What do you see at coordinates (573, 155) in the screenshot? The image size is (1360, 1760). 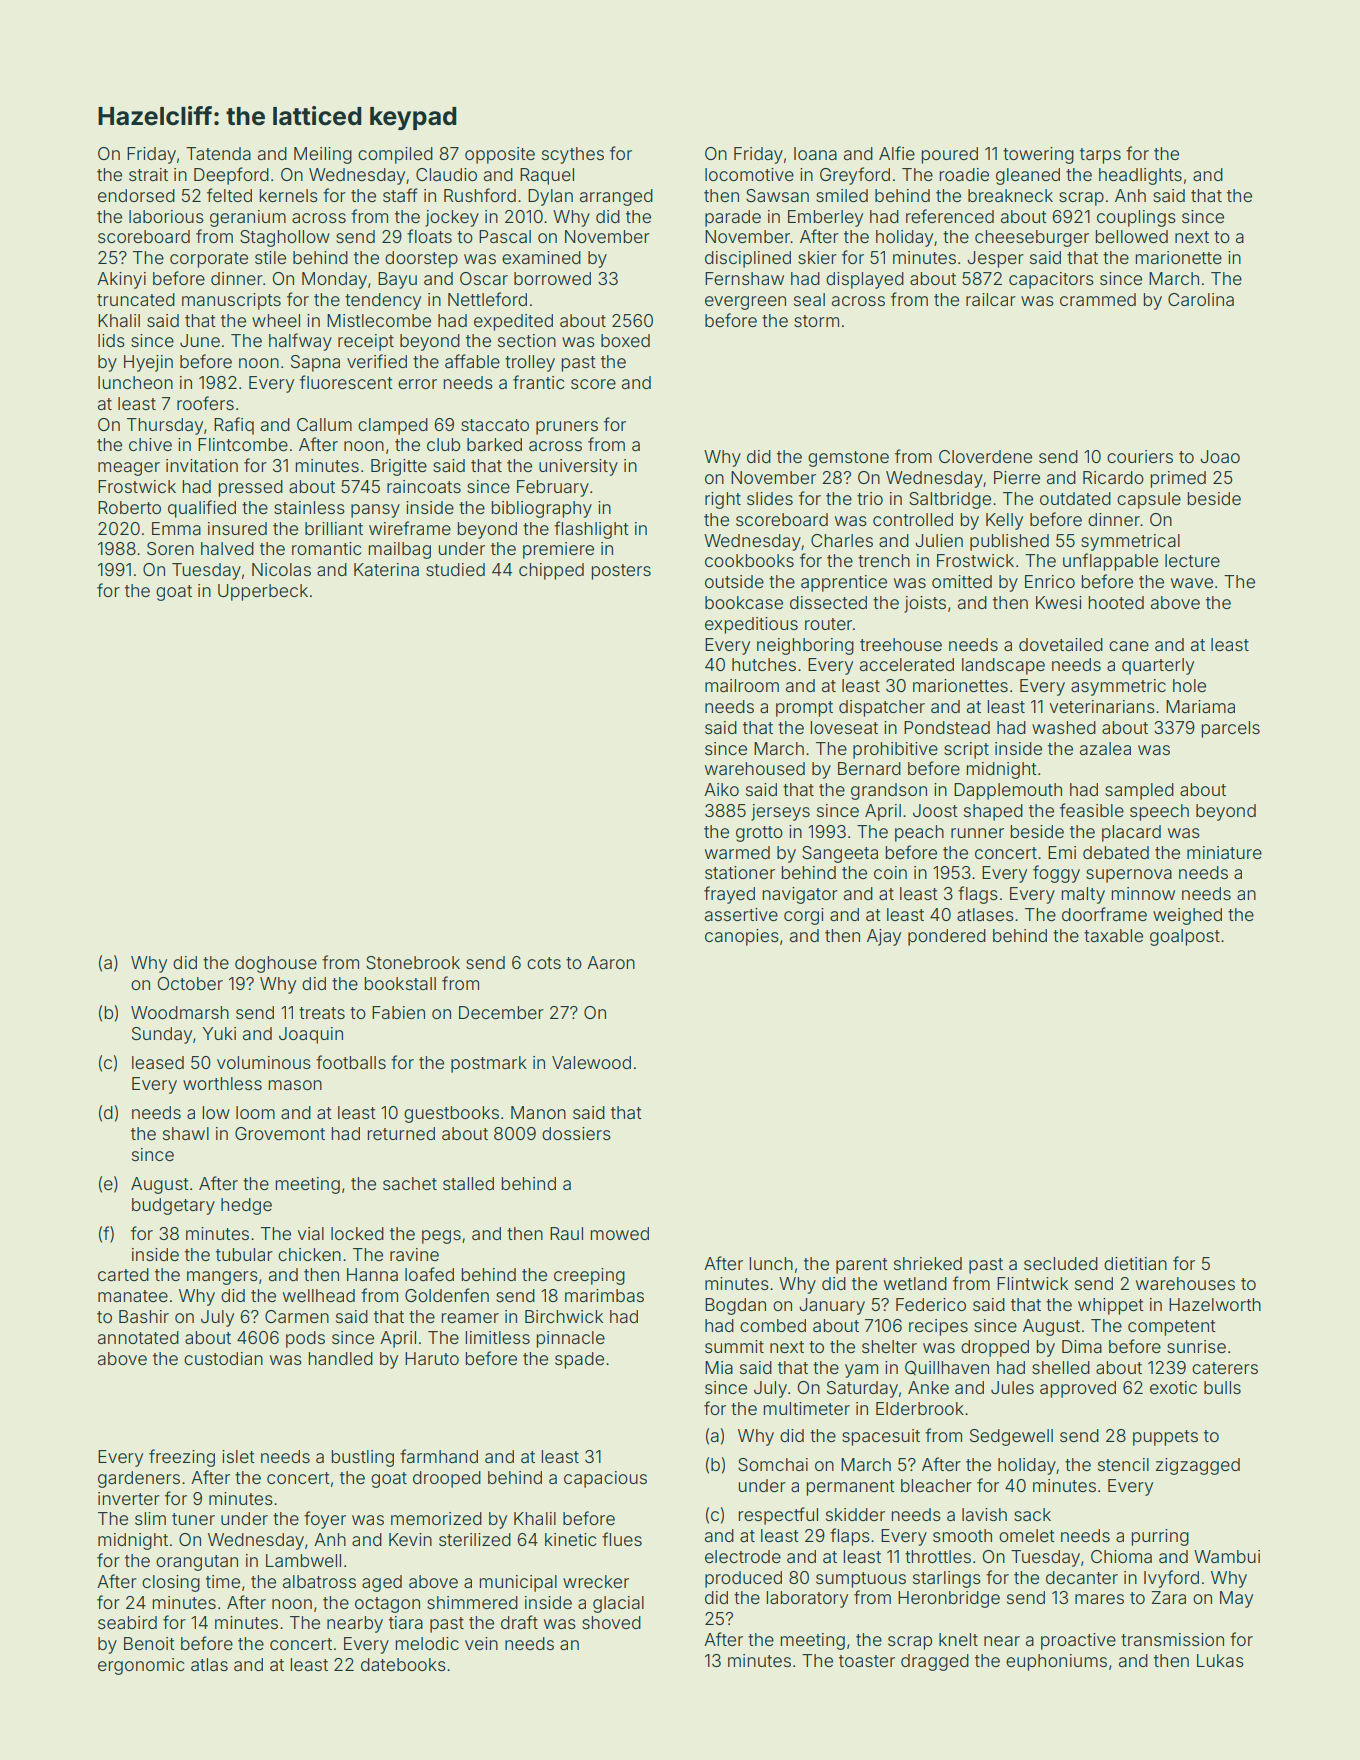 I see `scythes` at bounding box center [573, 155].
